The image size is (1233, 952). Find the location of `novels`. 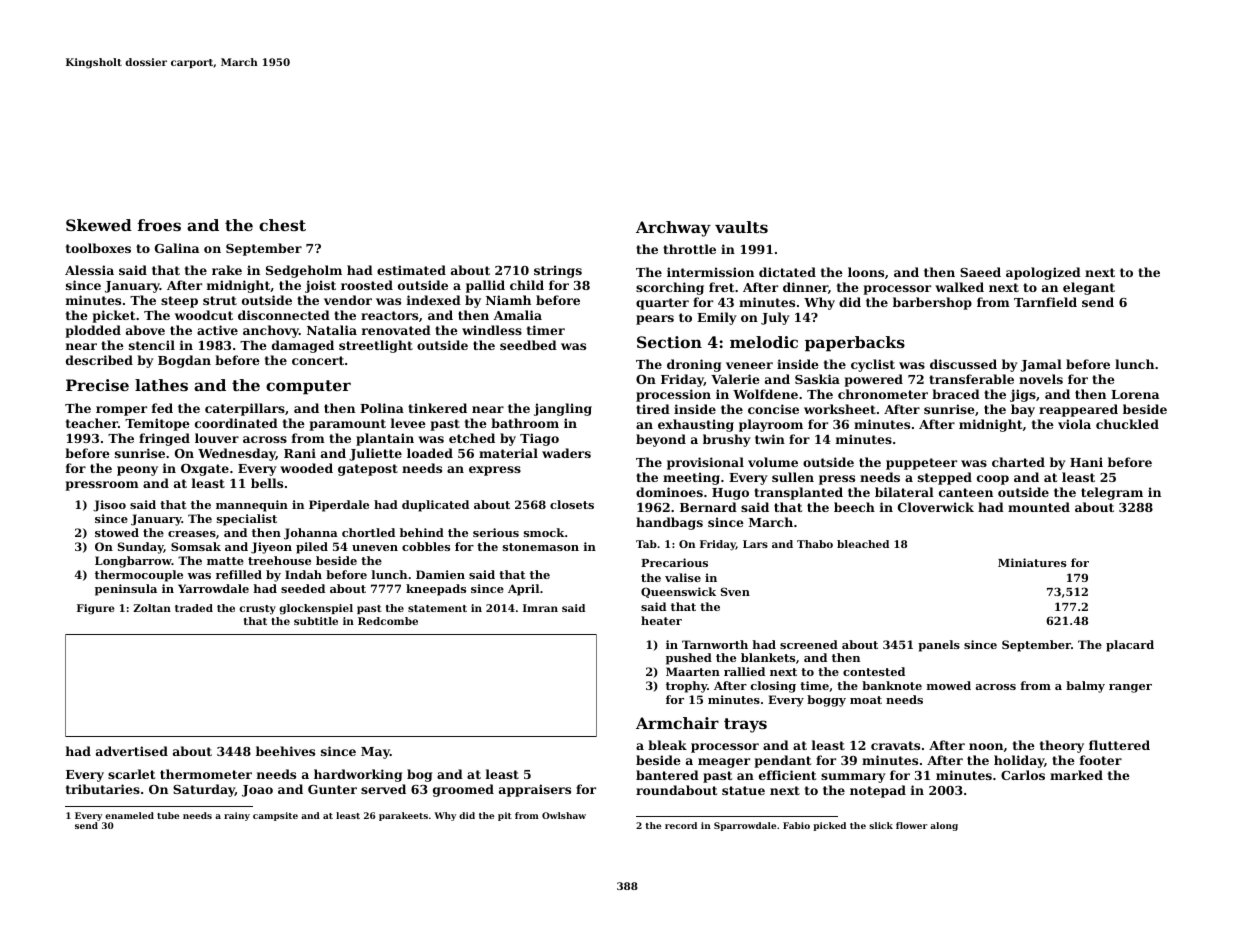

novels is located at coordinates (1041, 379).
